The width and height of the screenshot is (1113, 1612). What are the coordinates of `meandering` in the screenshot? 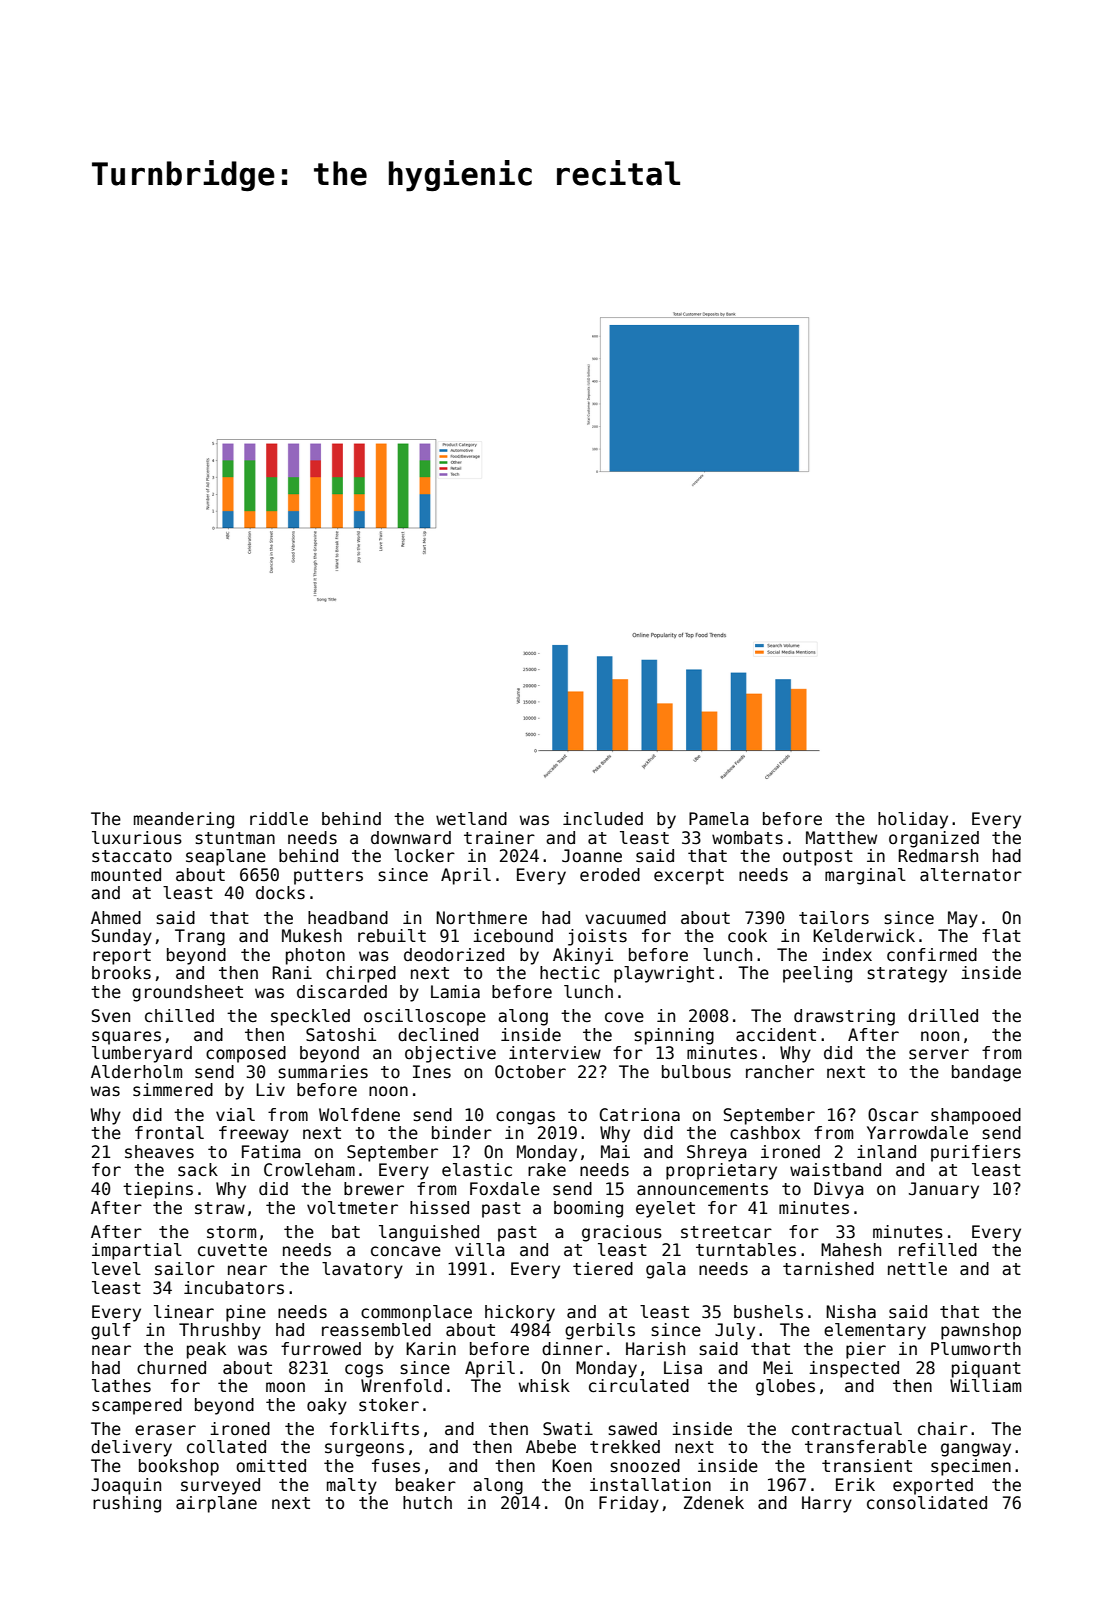 It's located at (184, 820).
